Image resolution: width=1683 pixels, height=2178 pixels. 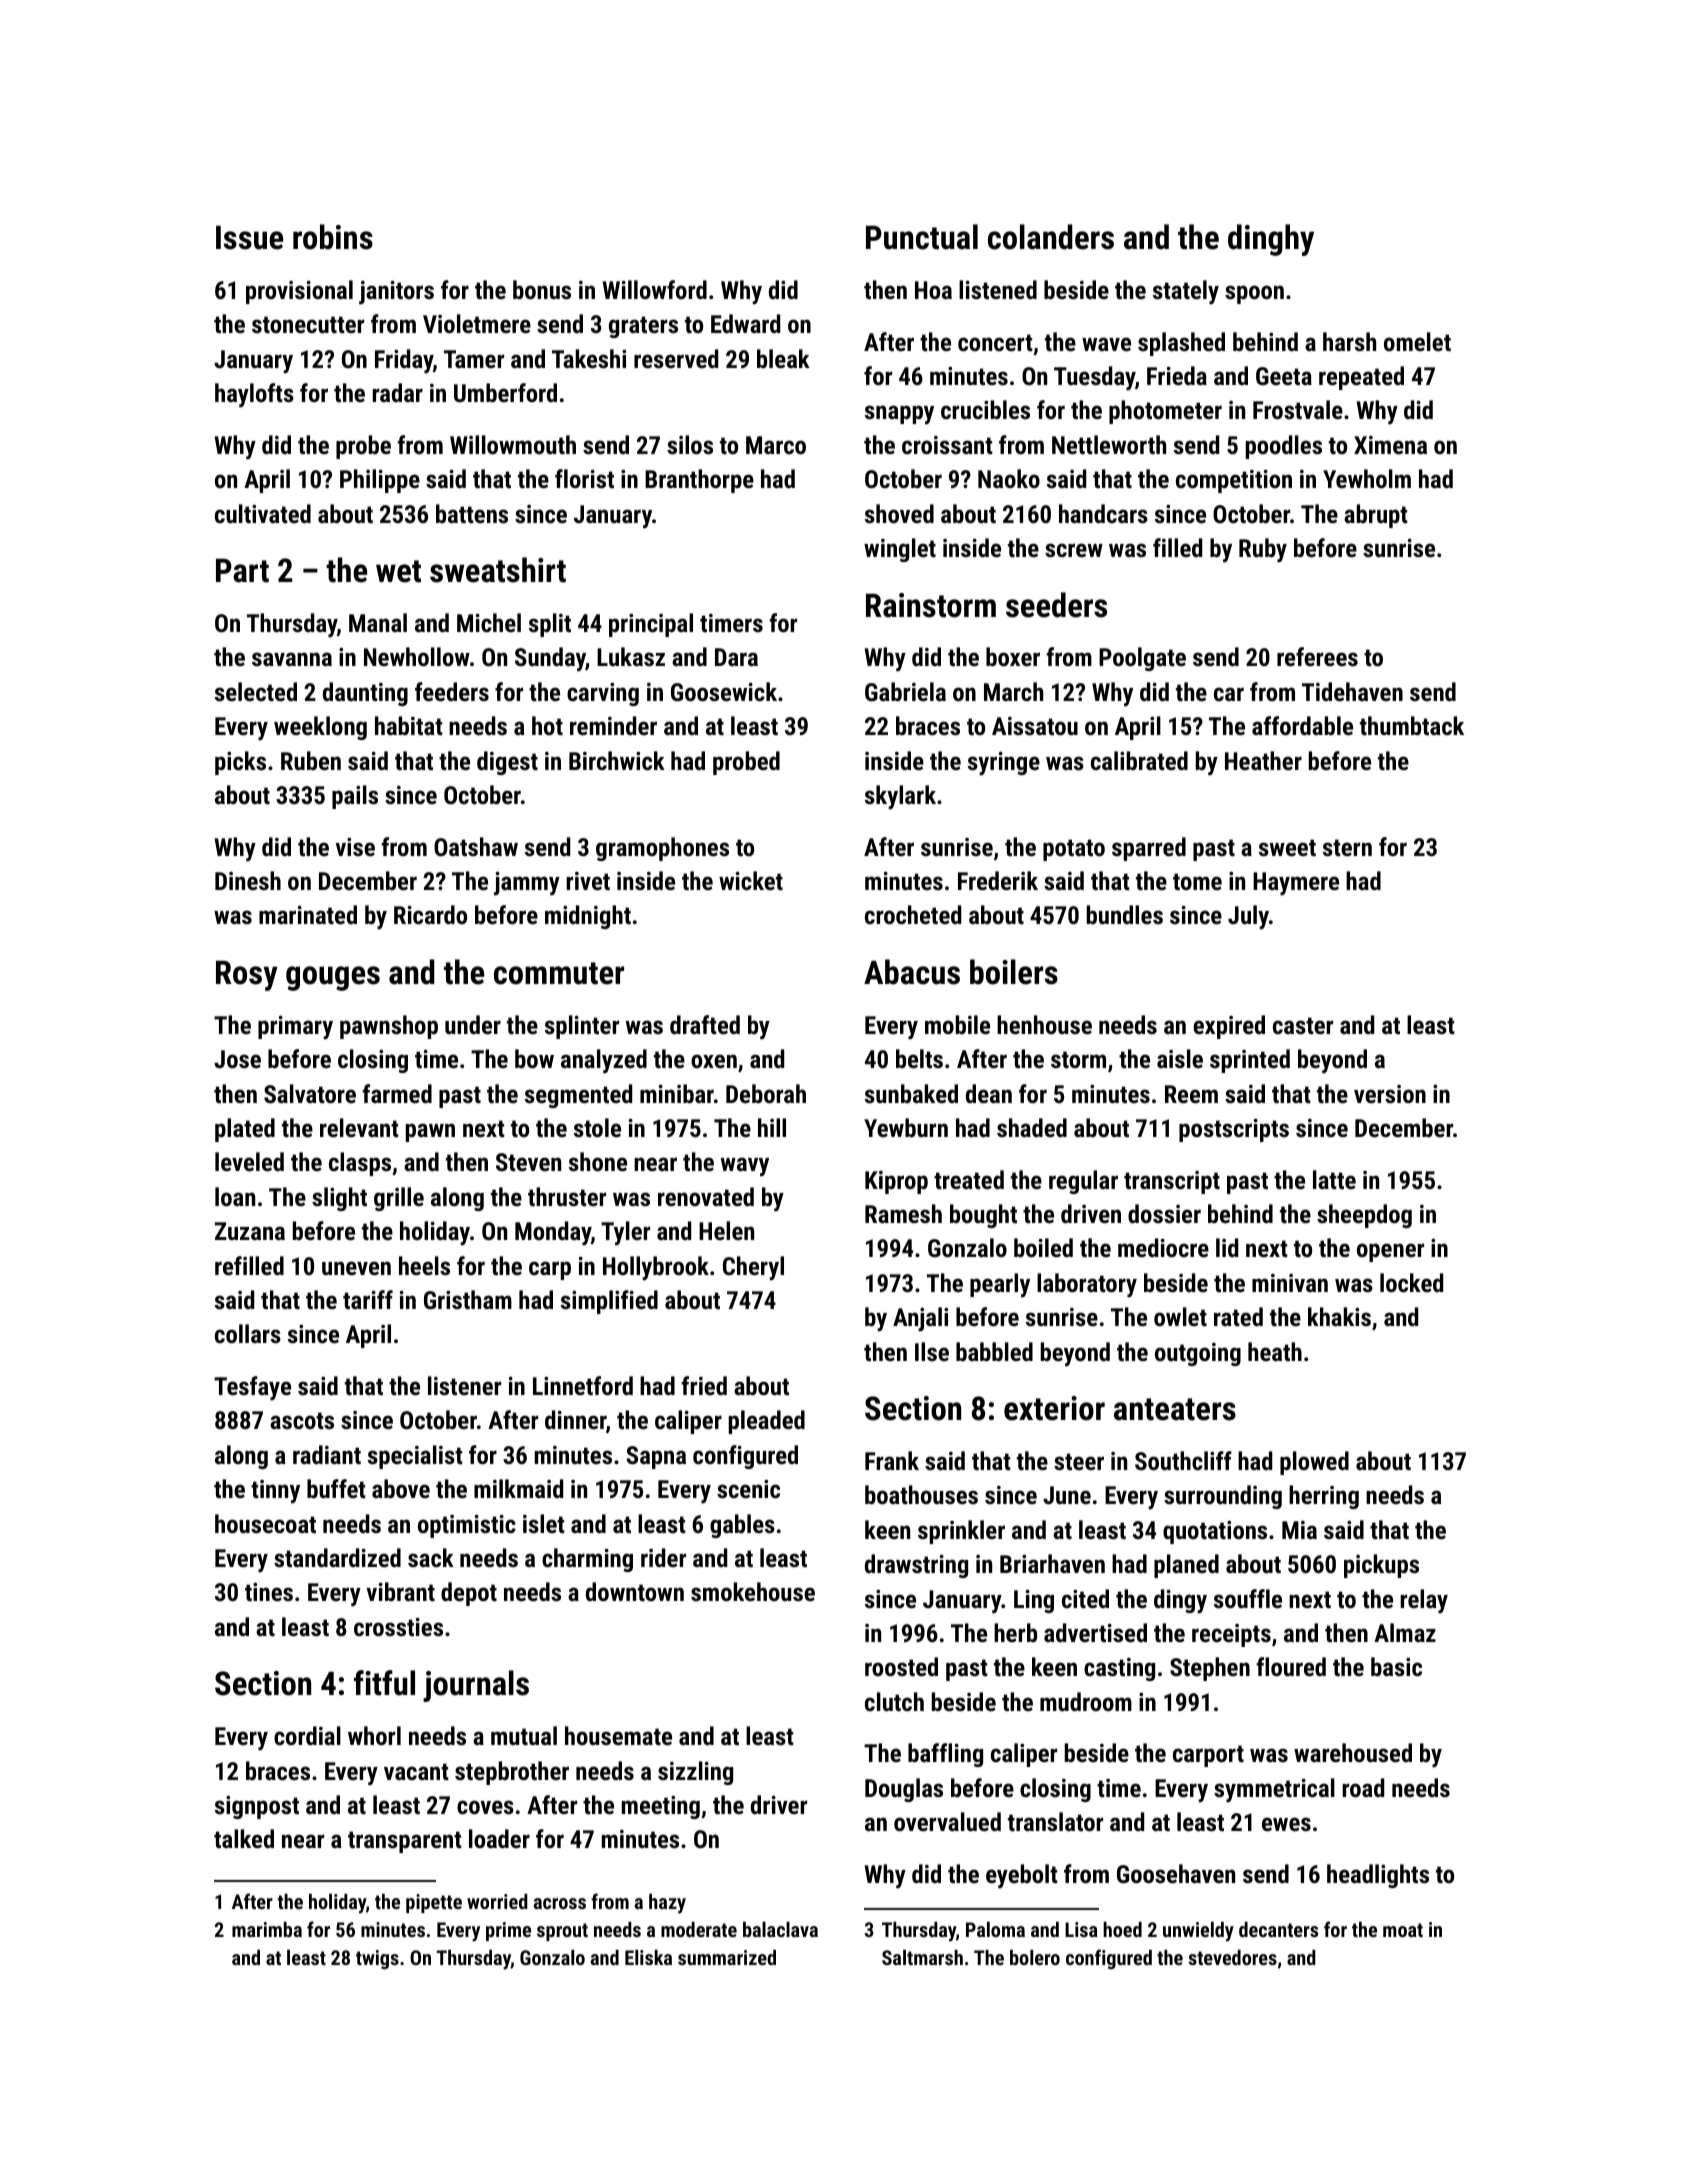 I want to click on potato, so click(x=1074, y=850).
